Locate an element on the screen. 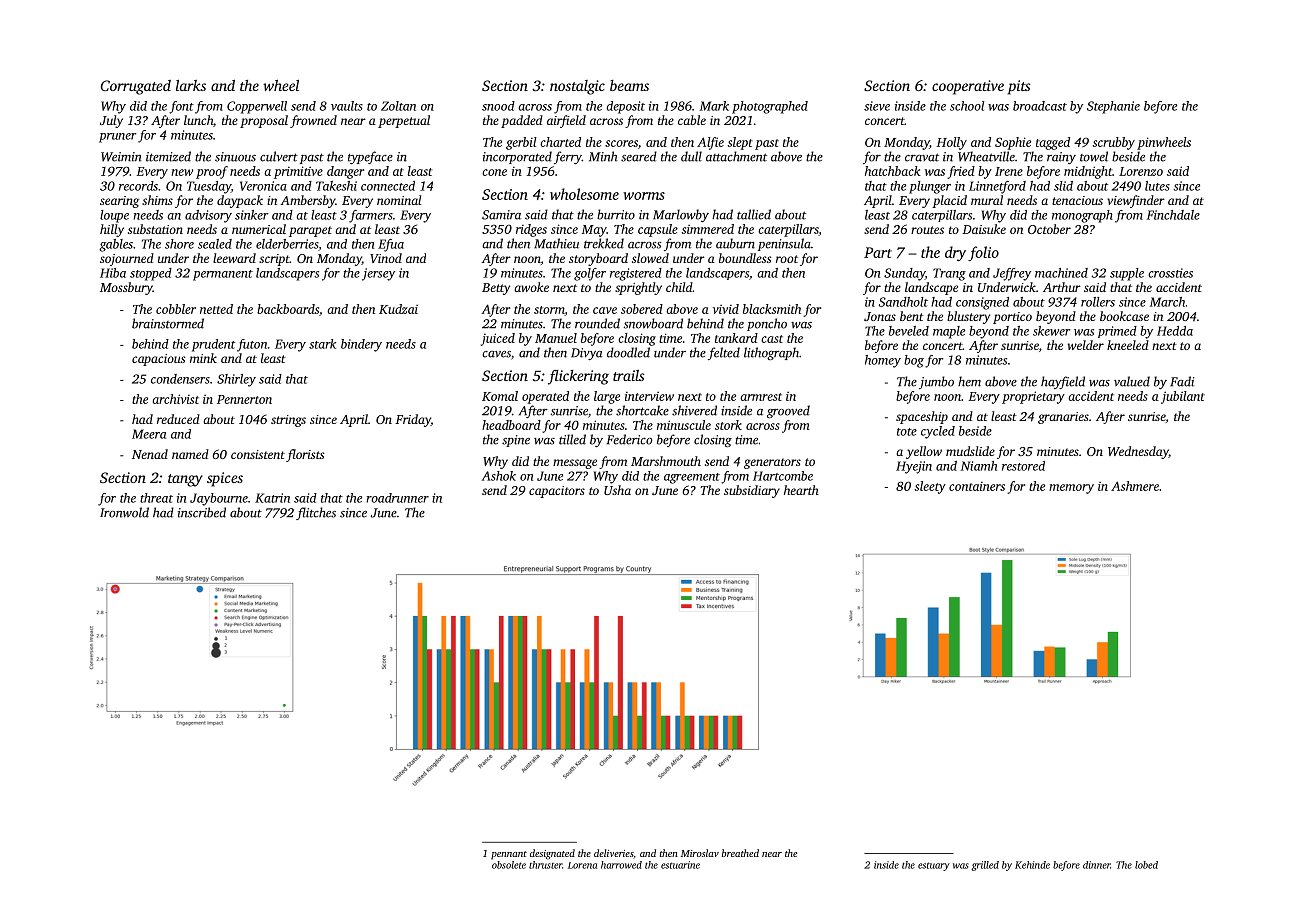  estuary is located at coordinates (934, 866).
